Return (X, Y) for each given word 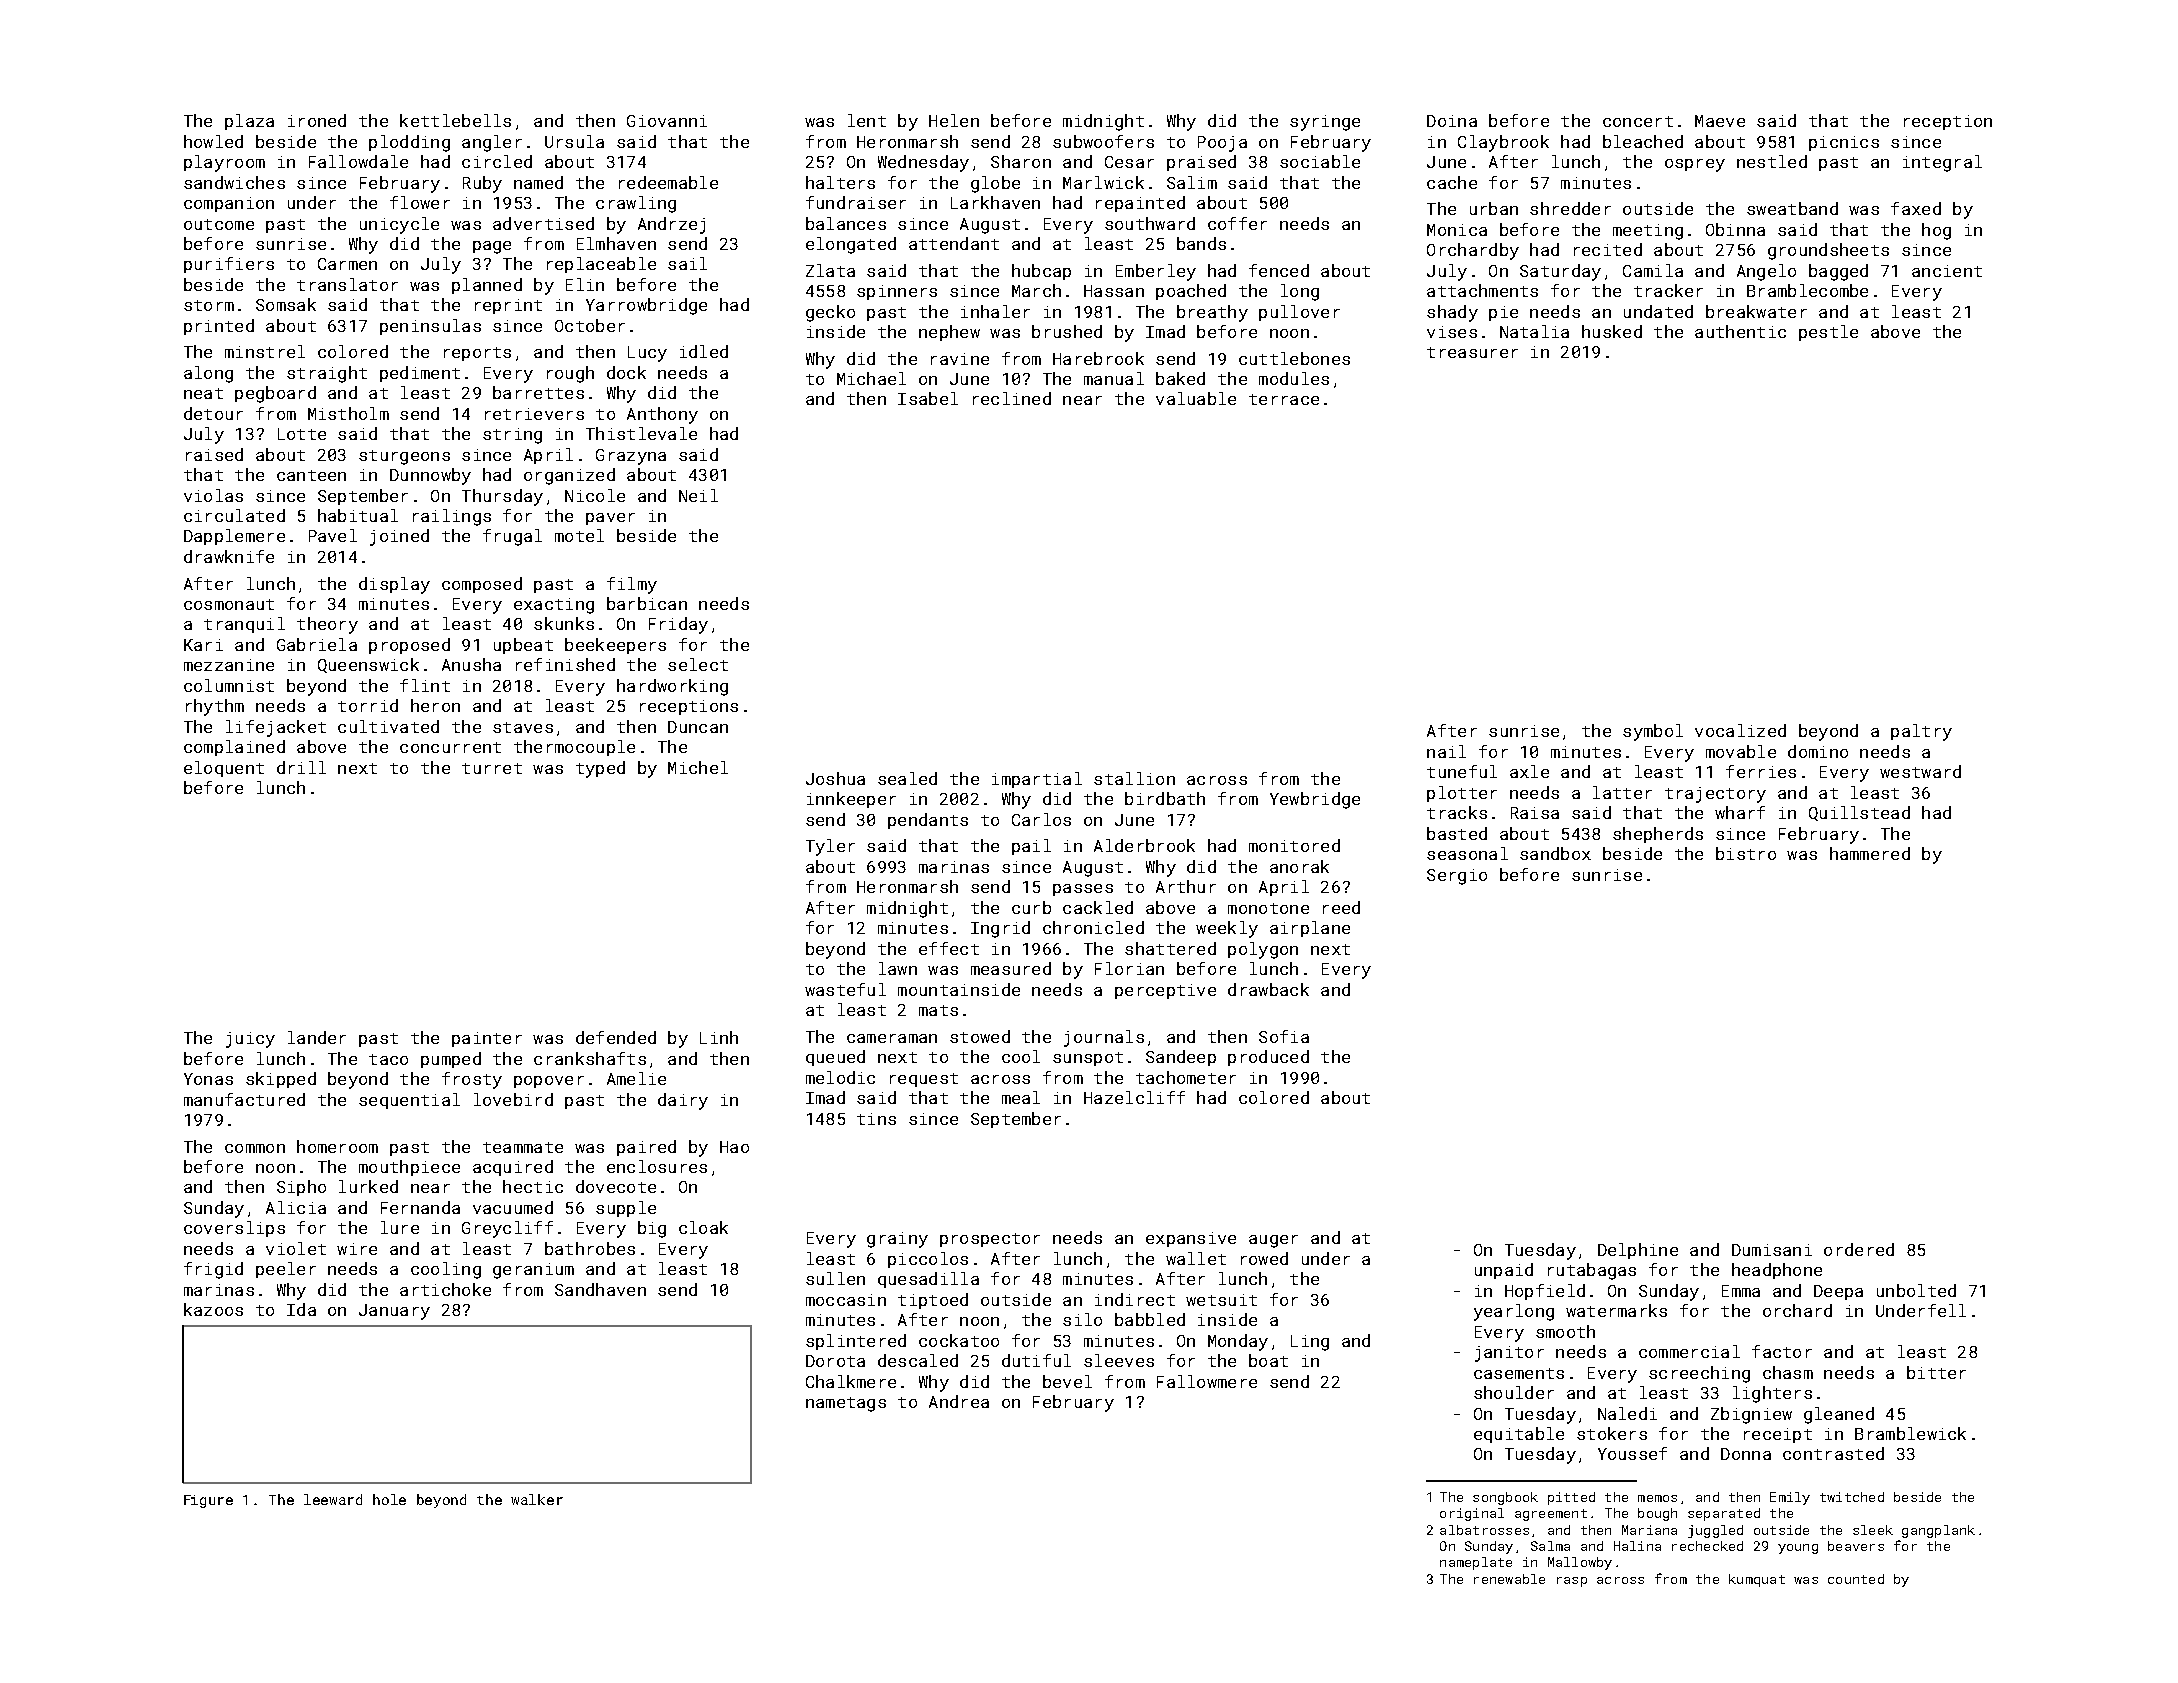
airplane (1310, 929)
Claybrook (1503, 143)
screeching (1699, 1374)
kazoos (213, 1309)
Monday (1238, 1342)
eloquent (224, 769)
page (492, 247)
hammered (1870, 853)
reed (1341, 907)
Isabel (928, 398)
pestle (1828, 333)
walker (537, 1499)
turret (492, 768)
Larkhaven (995, 202)
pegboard (275, 394)
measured (1011, 968)
